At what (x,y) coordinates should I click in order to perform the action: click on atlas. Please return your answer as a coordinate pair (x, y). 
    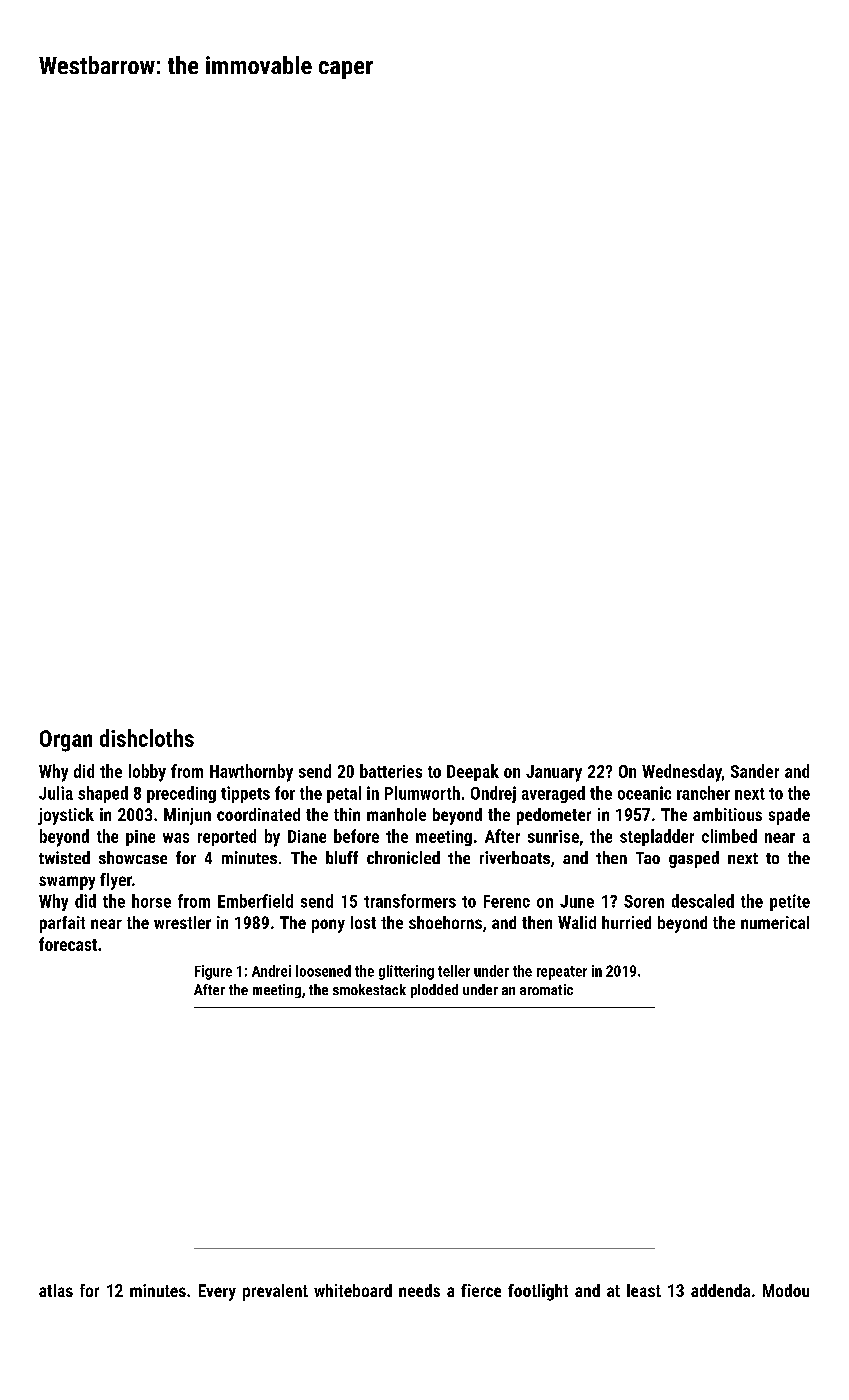
    Looking at the image, I should click on (56, 1290).
